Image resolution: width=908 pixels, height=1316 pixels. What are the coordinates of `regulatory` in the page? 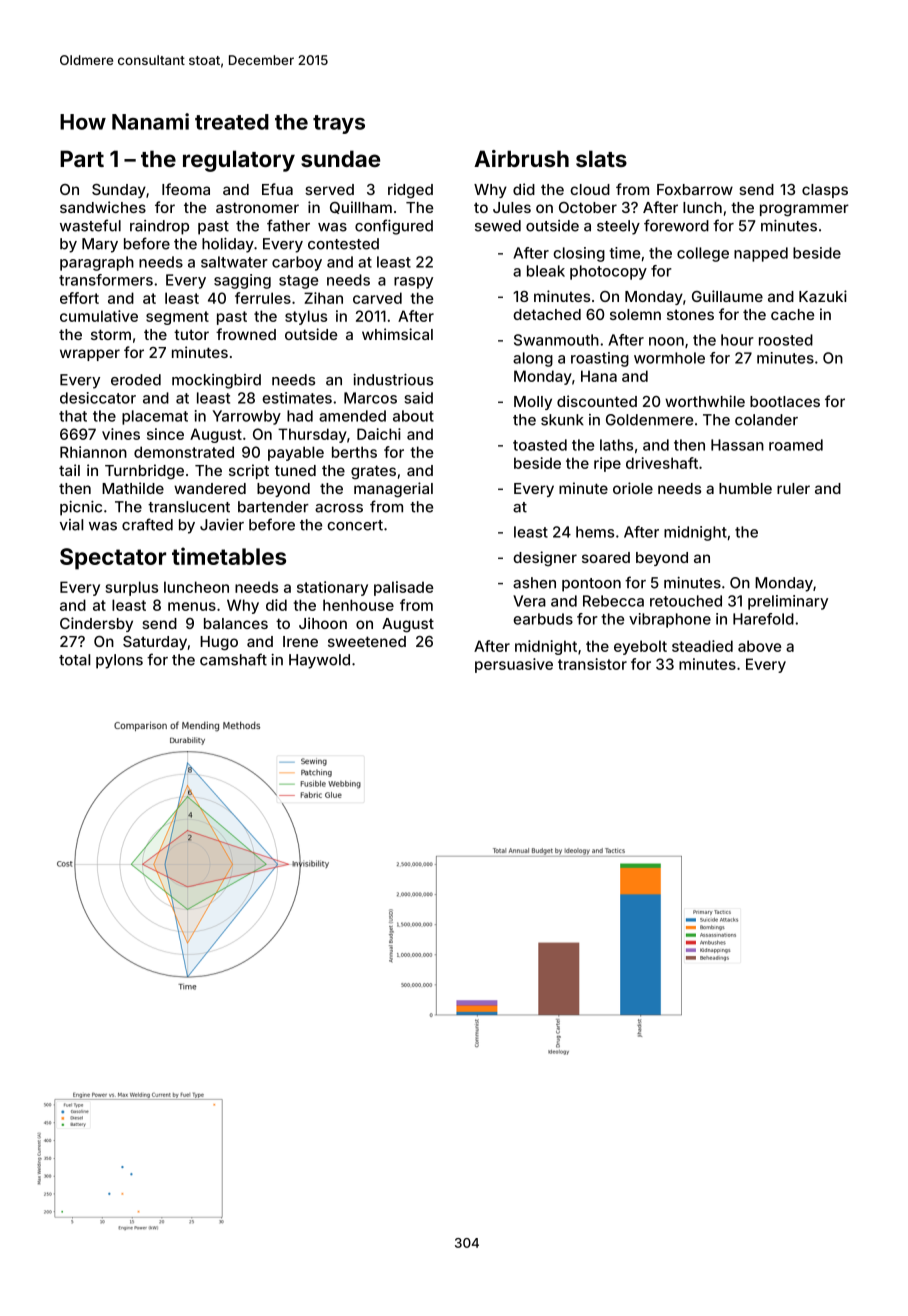 It's located at (239, 161).
